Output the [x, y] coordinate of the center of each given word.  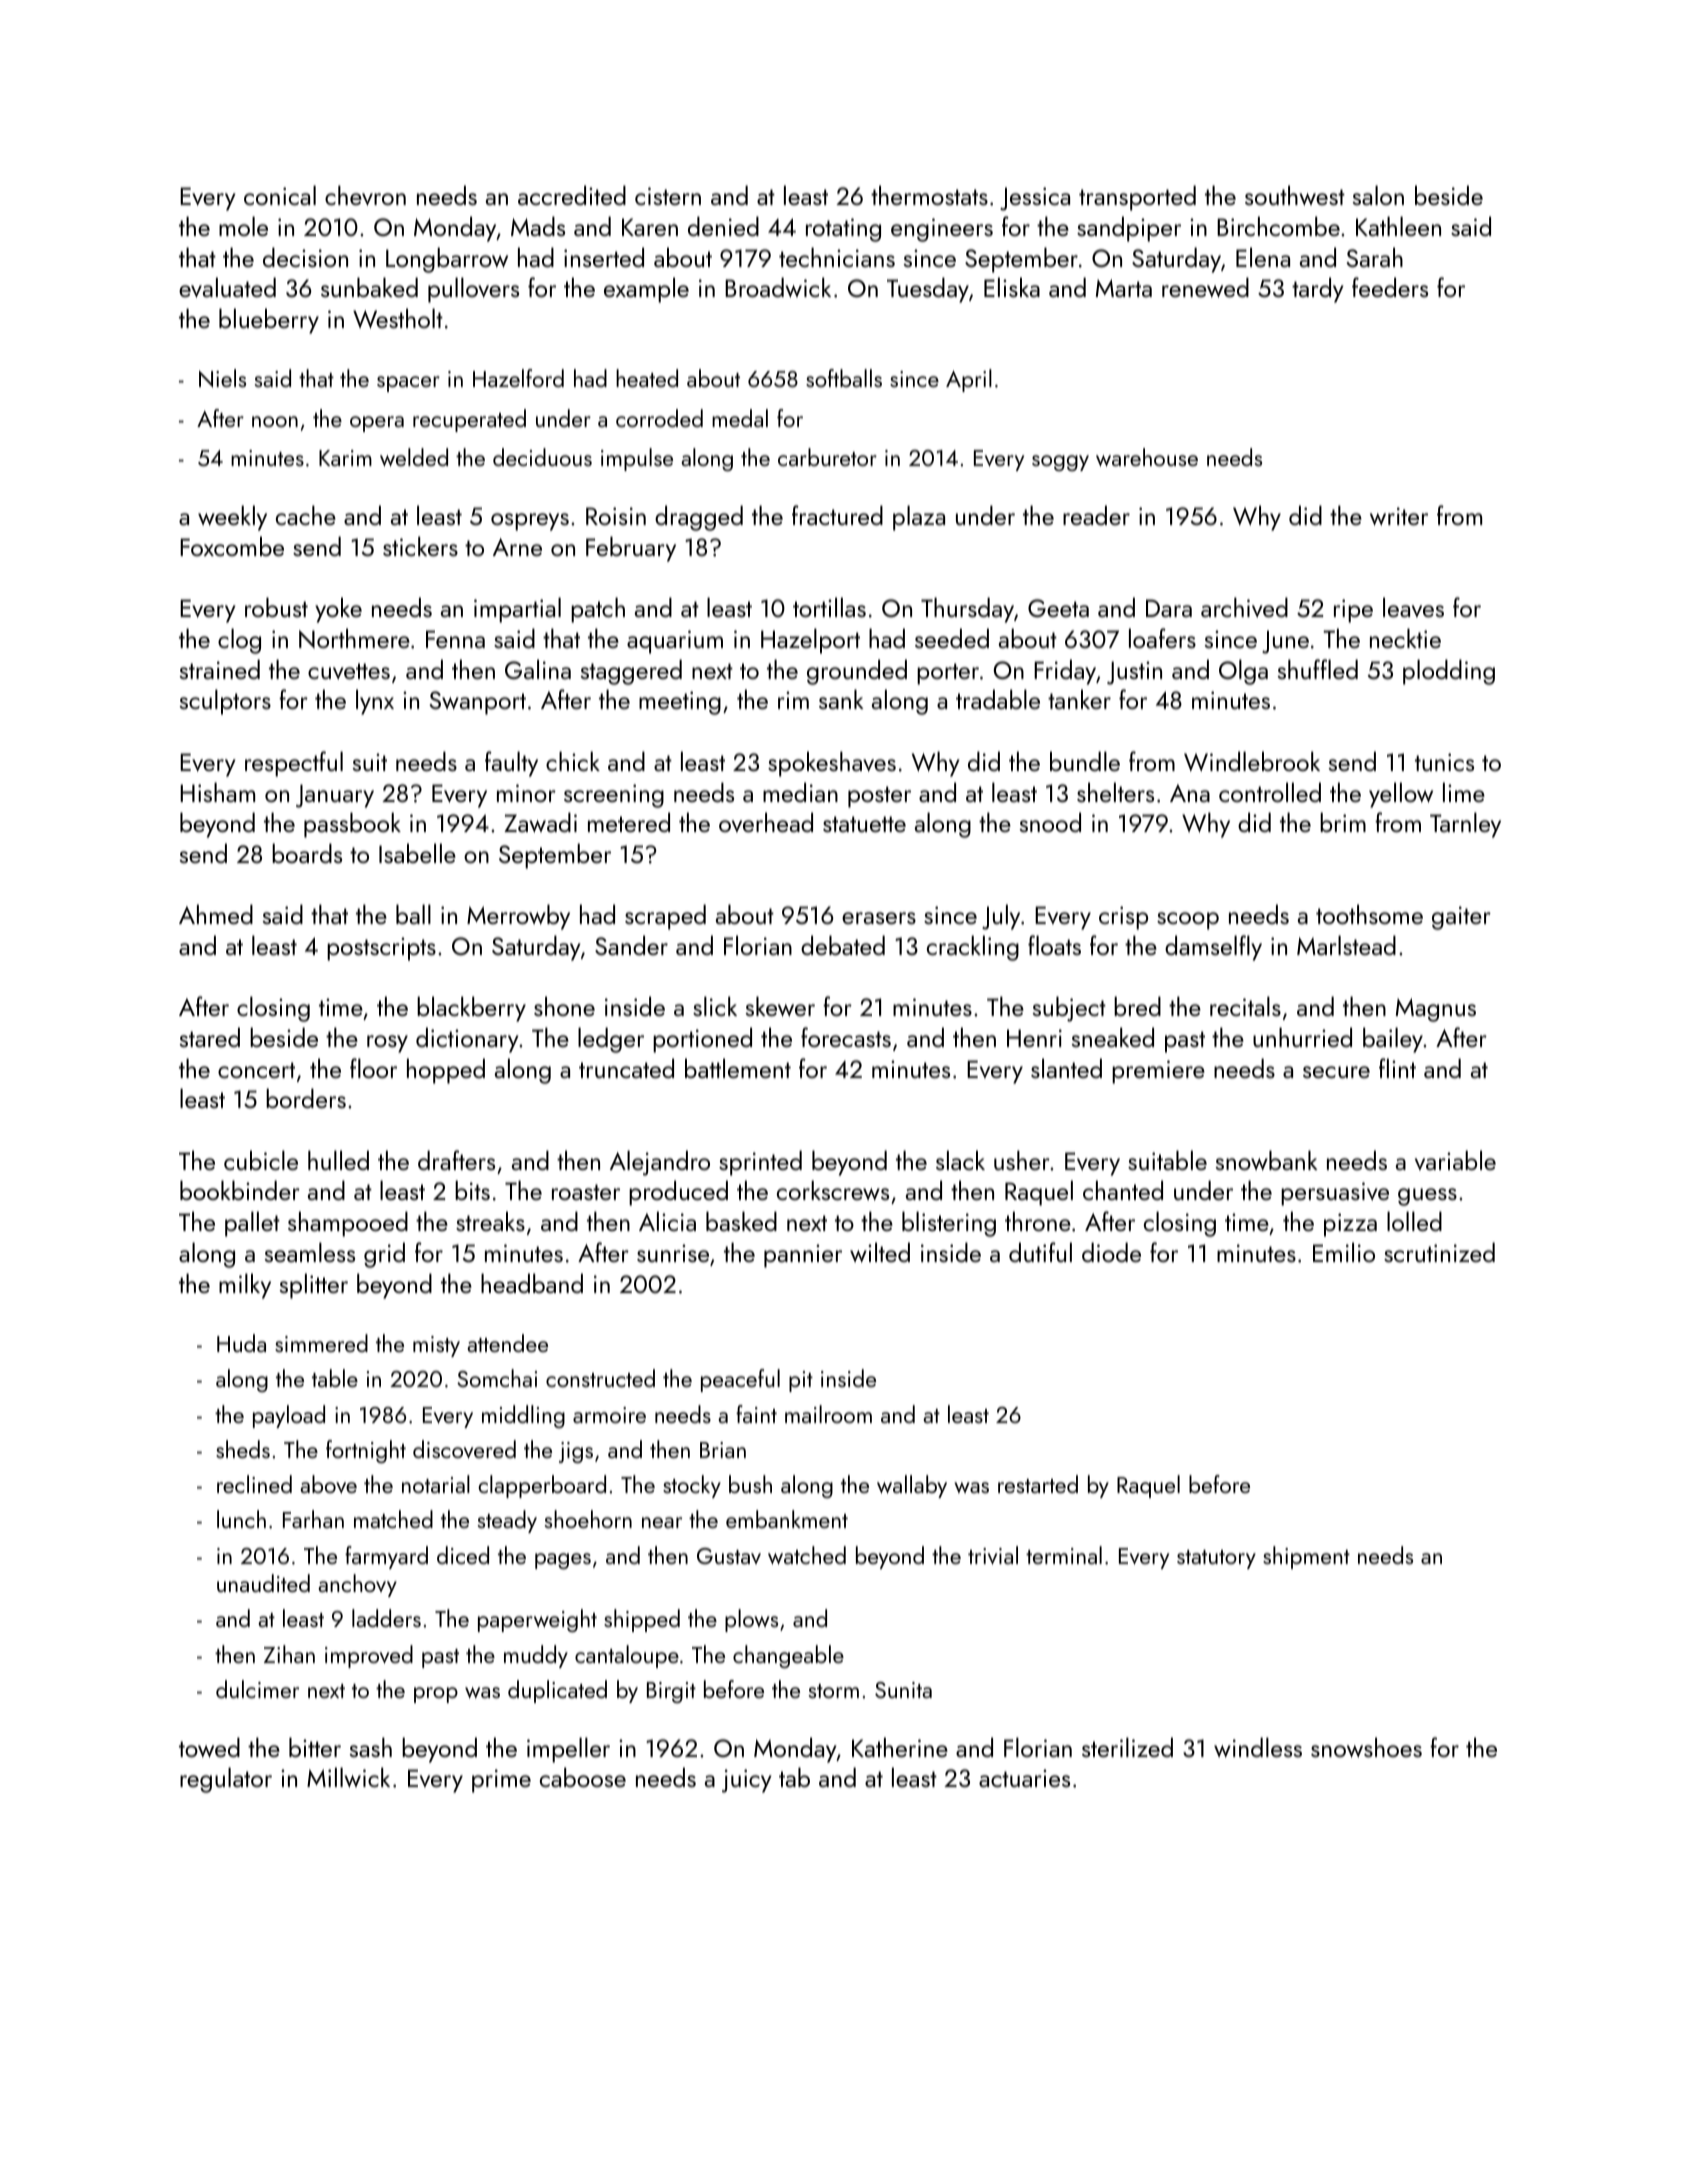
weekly [232, 518]
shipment [1306, 1557]
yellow [1401, 795]
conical [280, 195]
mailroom [828, 1414]
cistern [668, 196]
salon [1378, 195]
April [969, 380]
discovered [464, 1449]
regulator [226, 1780]
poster [879, 797]
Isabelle [417, 853]
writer [1399, 516]
